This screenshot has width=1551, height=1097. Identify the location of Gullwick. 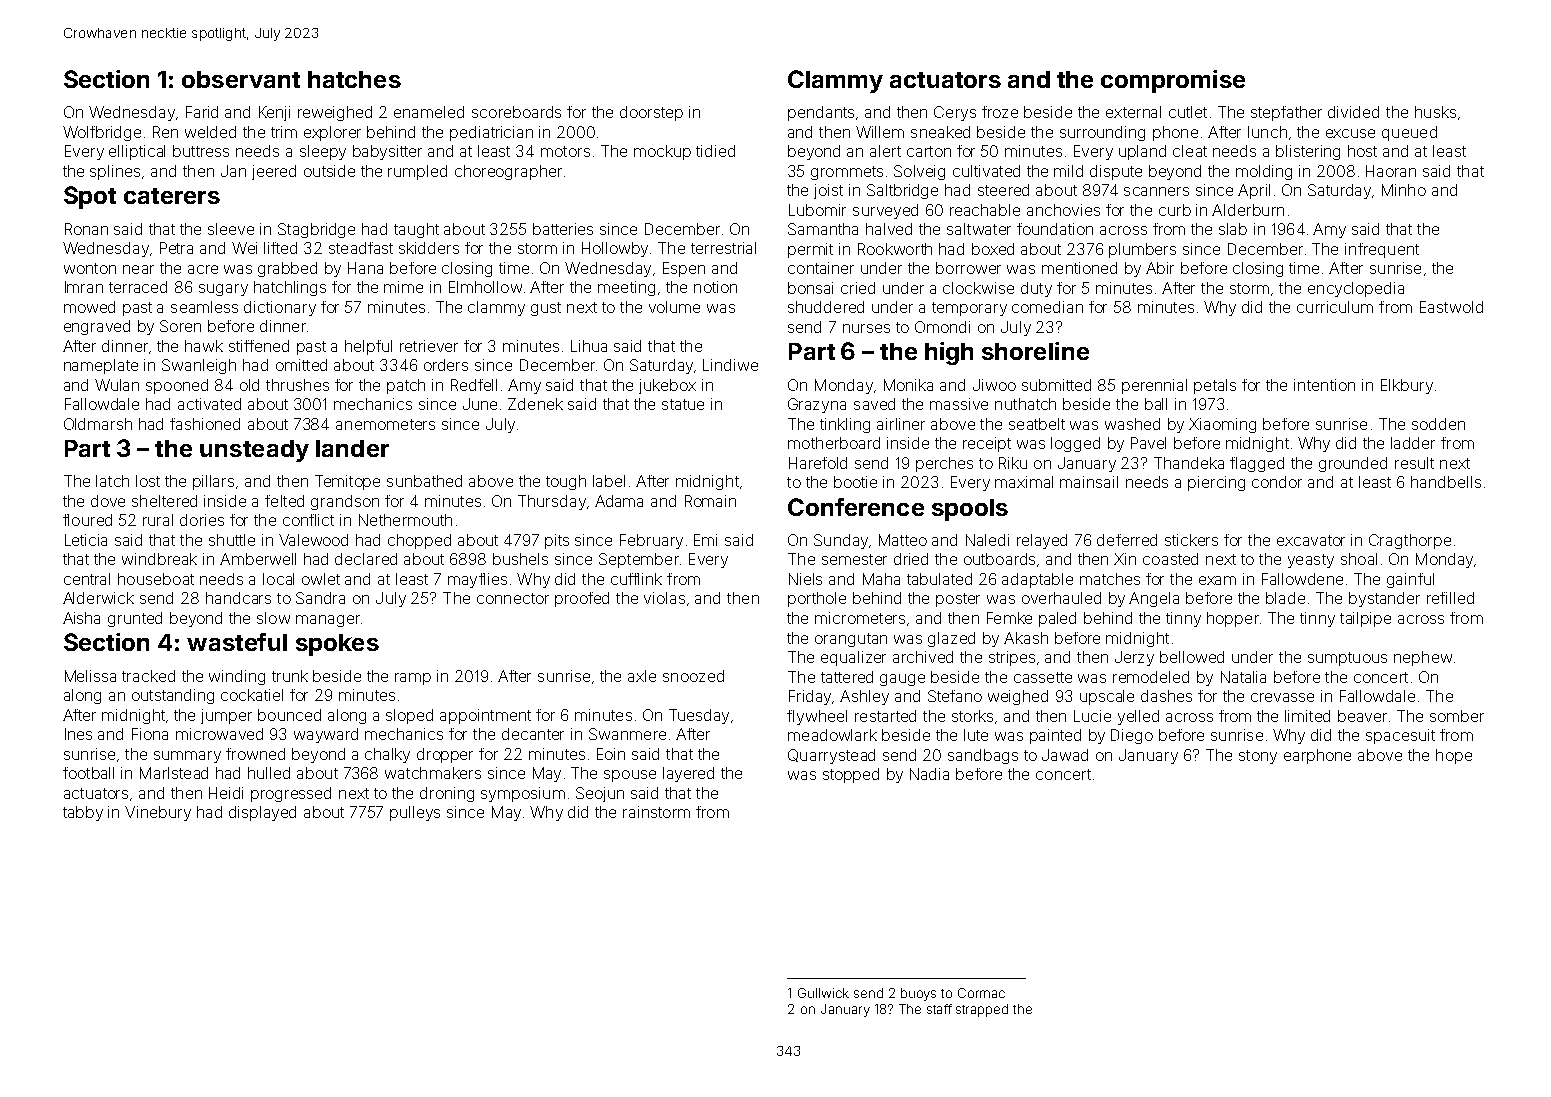
(823, 993).
